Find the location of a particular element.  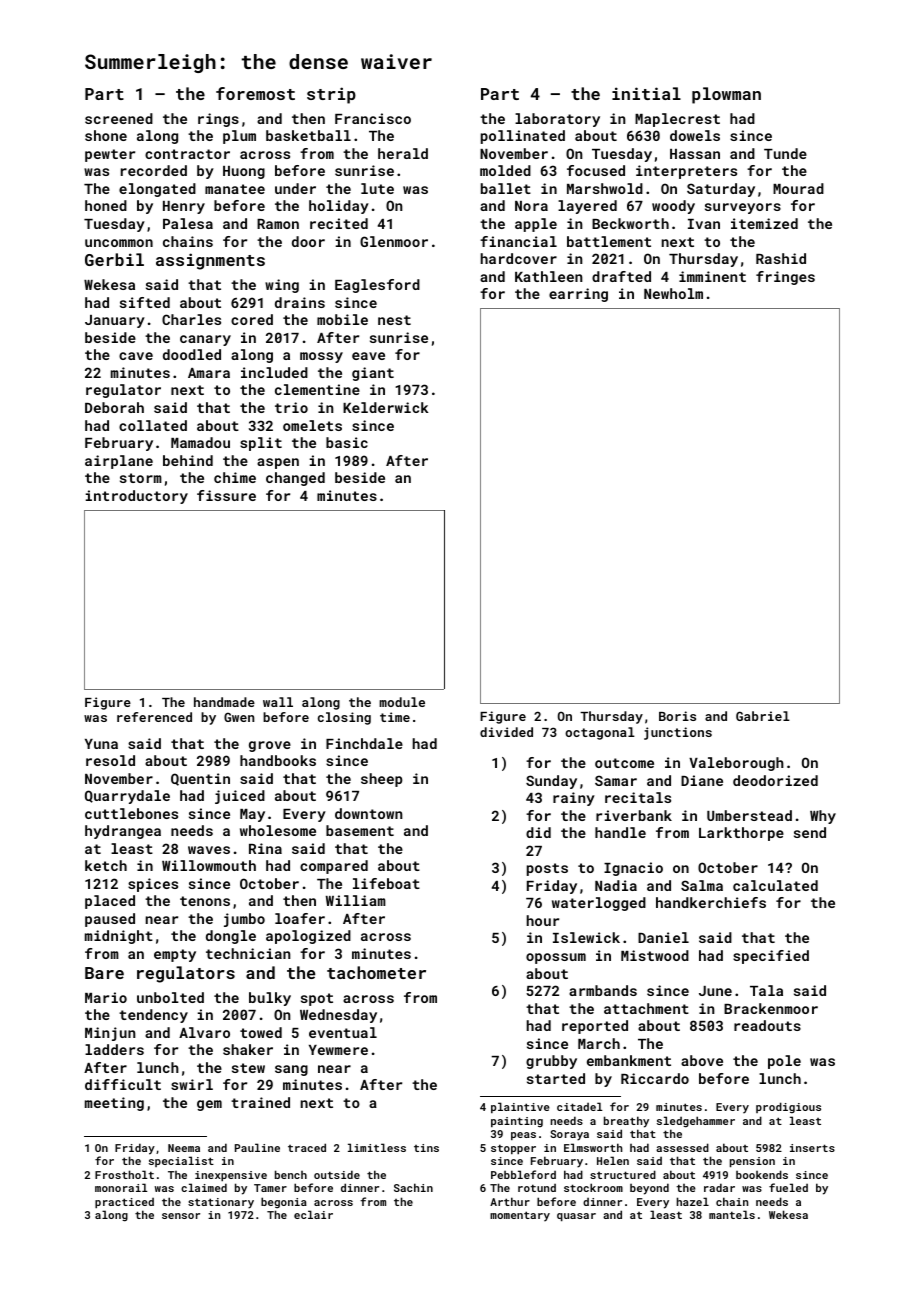

Yewmere is located at coordinates (338, 1050).
